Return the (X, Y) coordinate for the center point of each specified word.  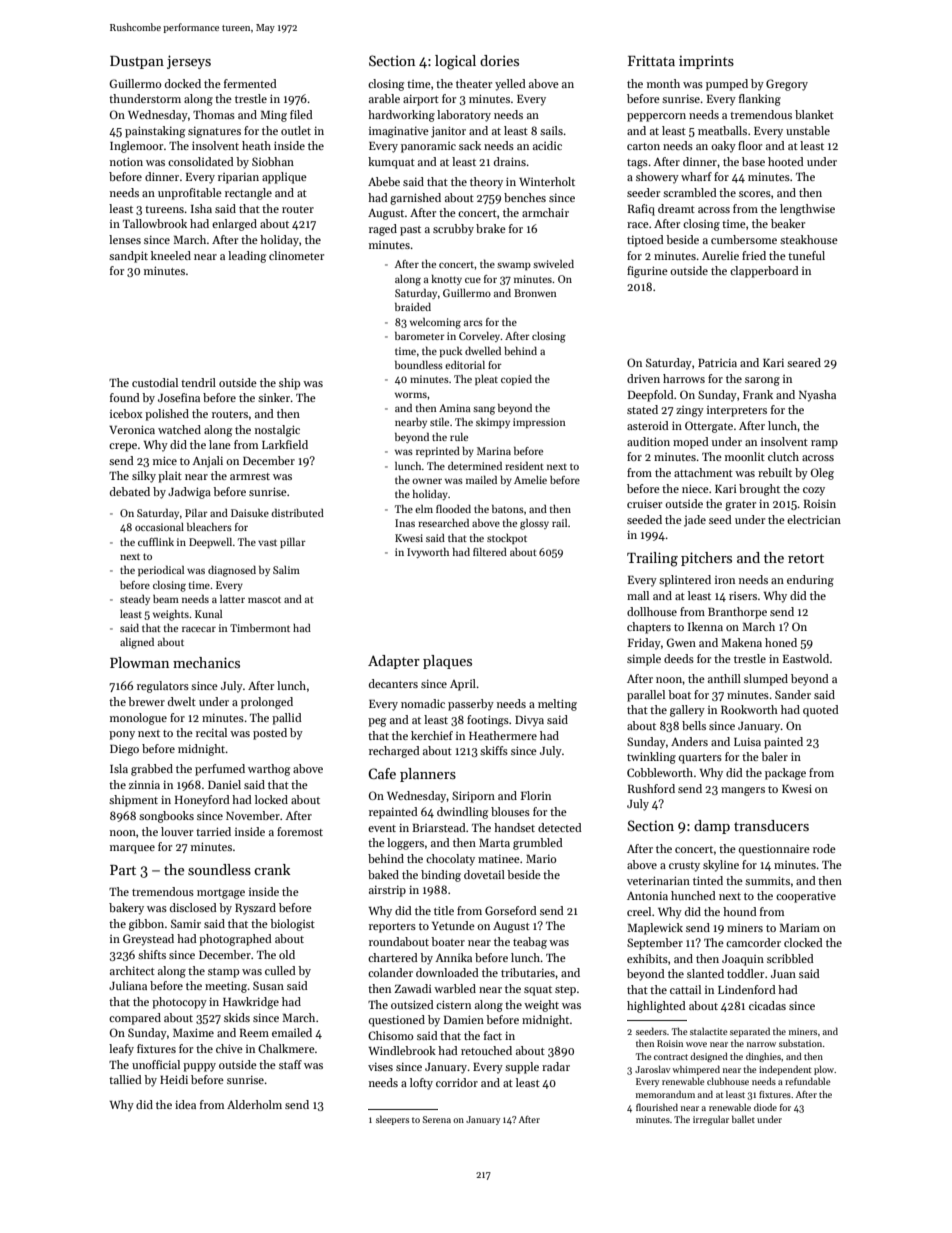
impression (539, 423)
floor (750, 145)
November (253, 815)
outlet (296, 130)
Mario (541, 859)
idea (185, 1104)
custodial (155, 382)
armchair (545, 212)
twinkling (651, 758)
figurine (647, 272)
